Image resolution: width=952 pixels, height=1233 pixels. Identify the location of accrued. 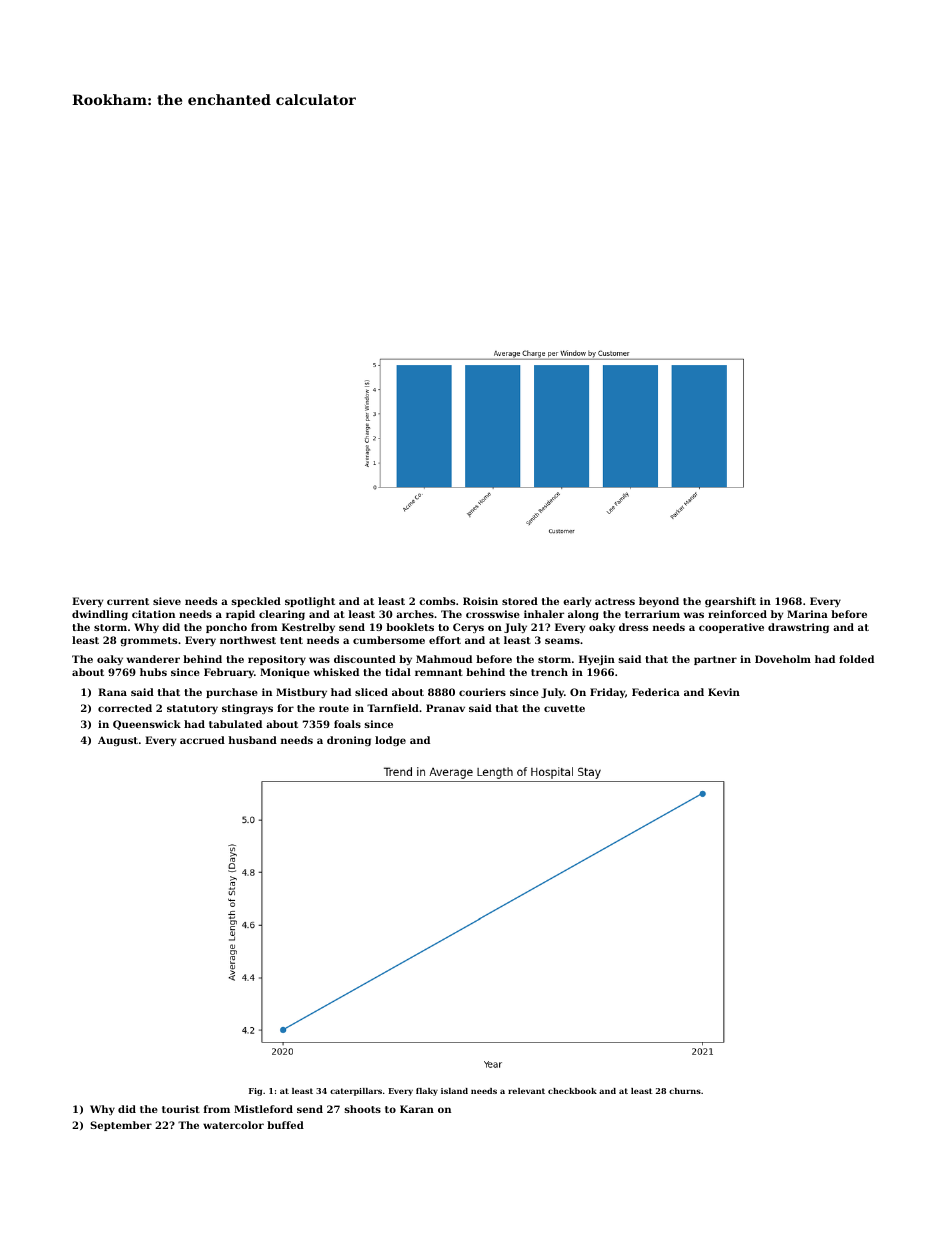
(202, 740).
